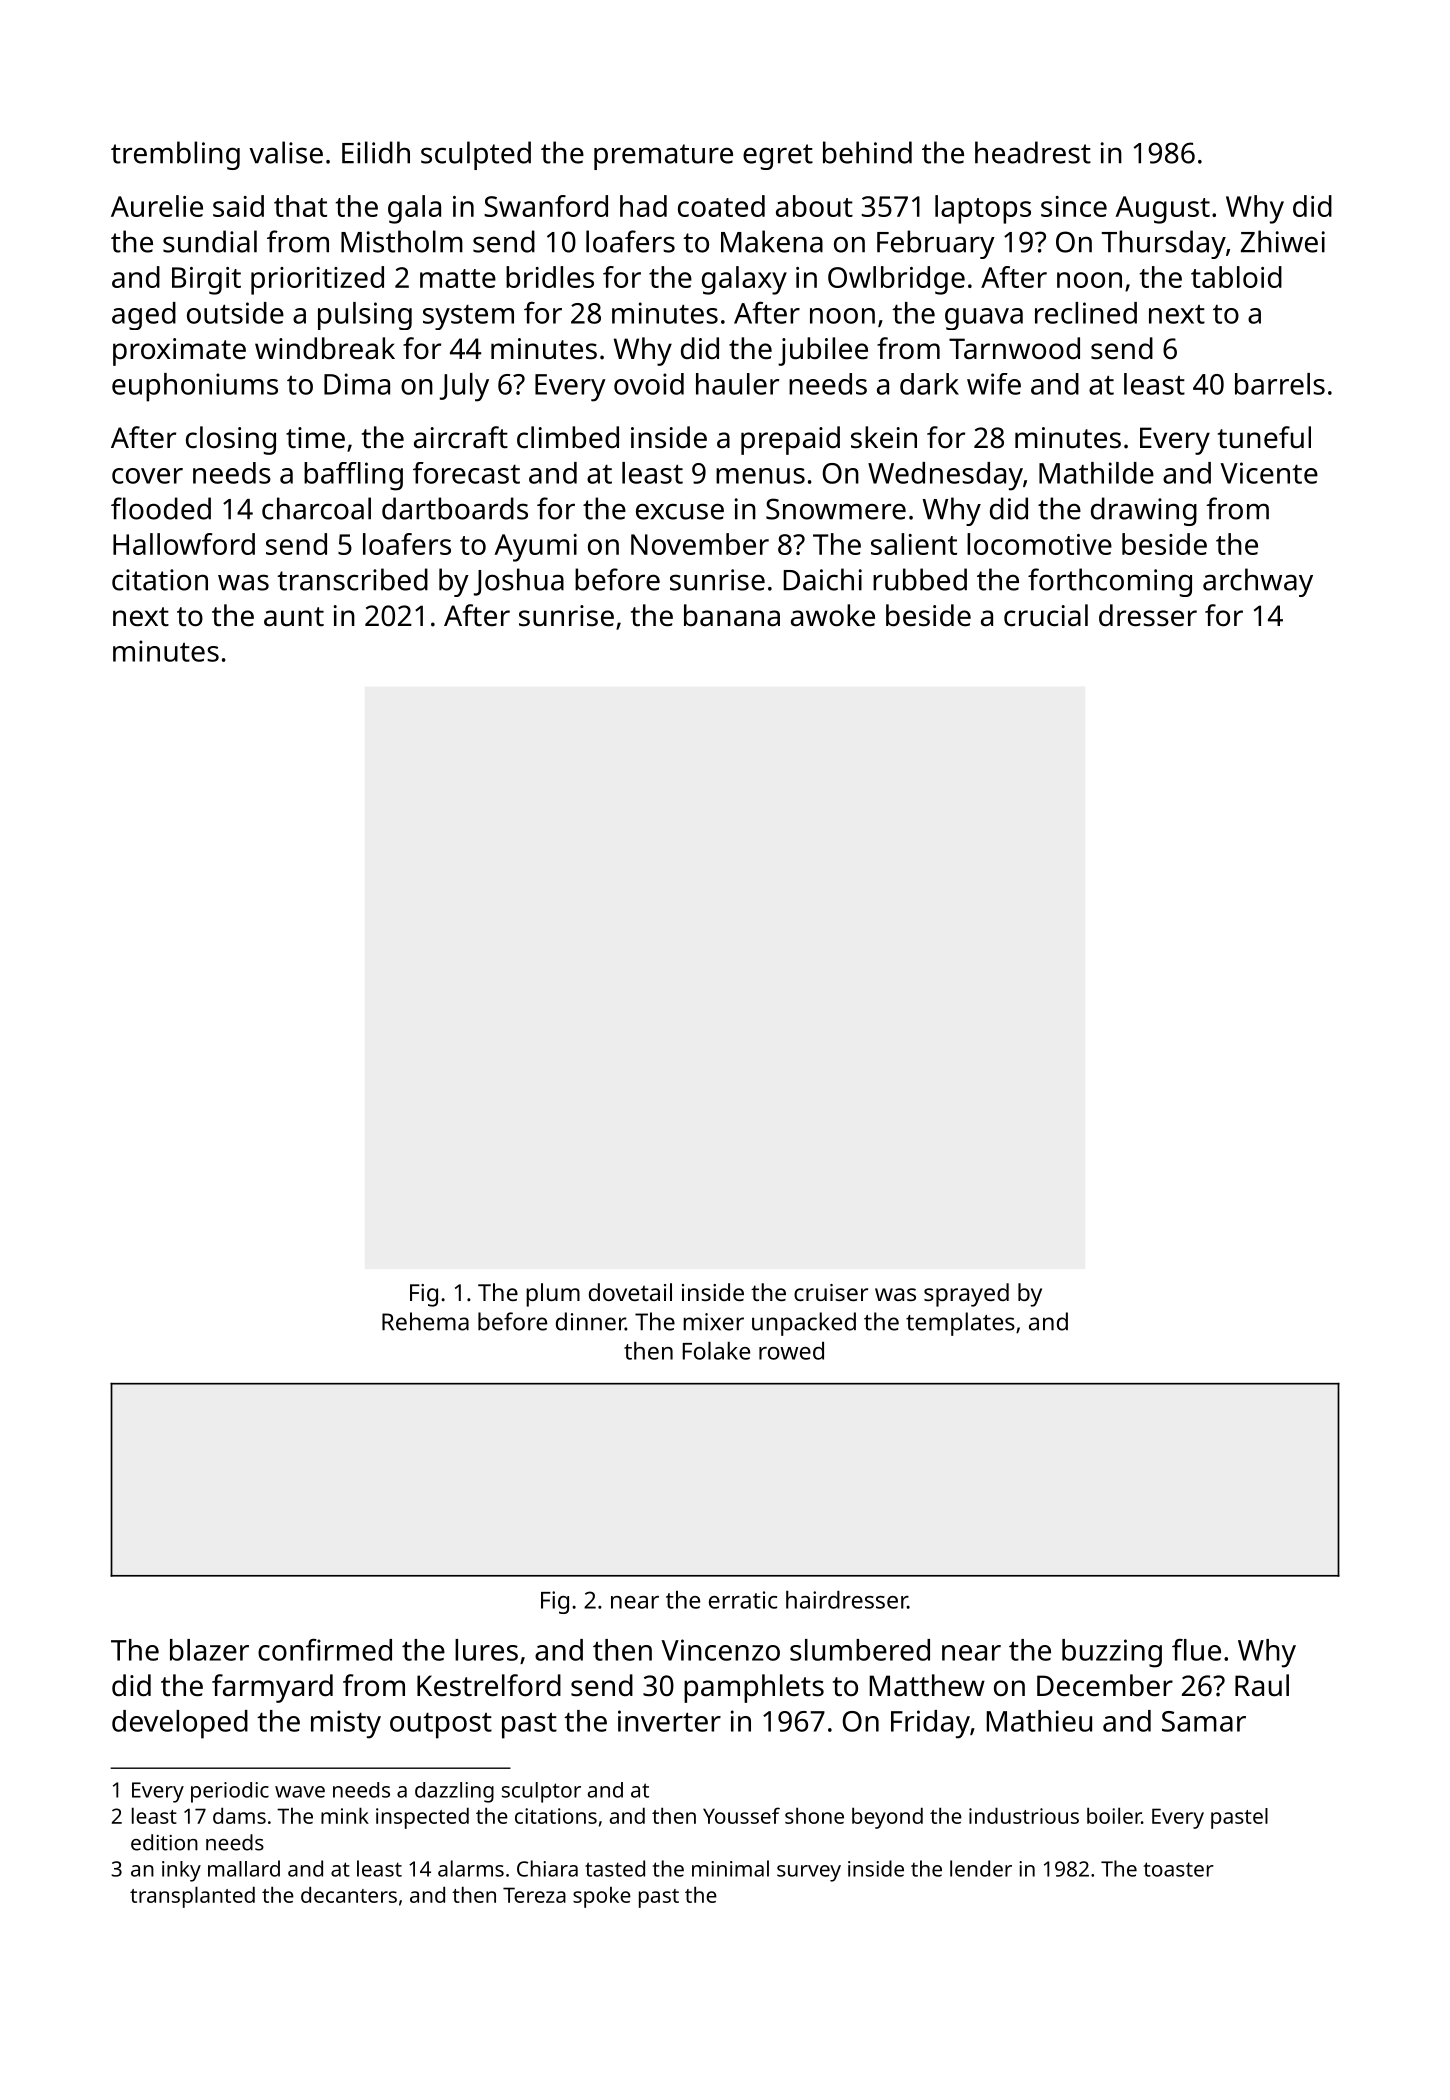 The height and width of the document is (2100, 1450). What do you see at coordinates (376, 152) in the document?
I see `Eilidh` at bounding box center [376, 152].
